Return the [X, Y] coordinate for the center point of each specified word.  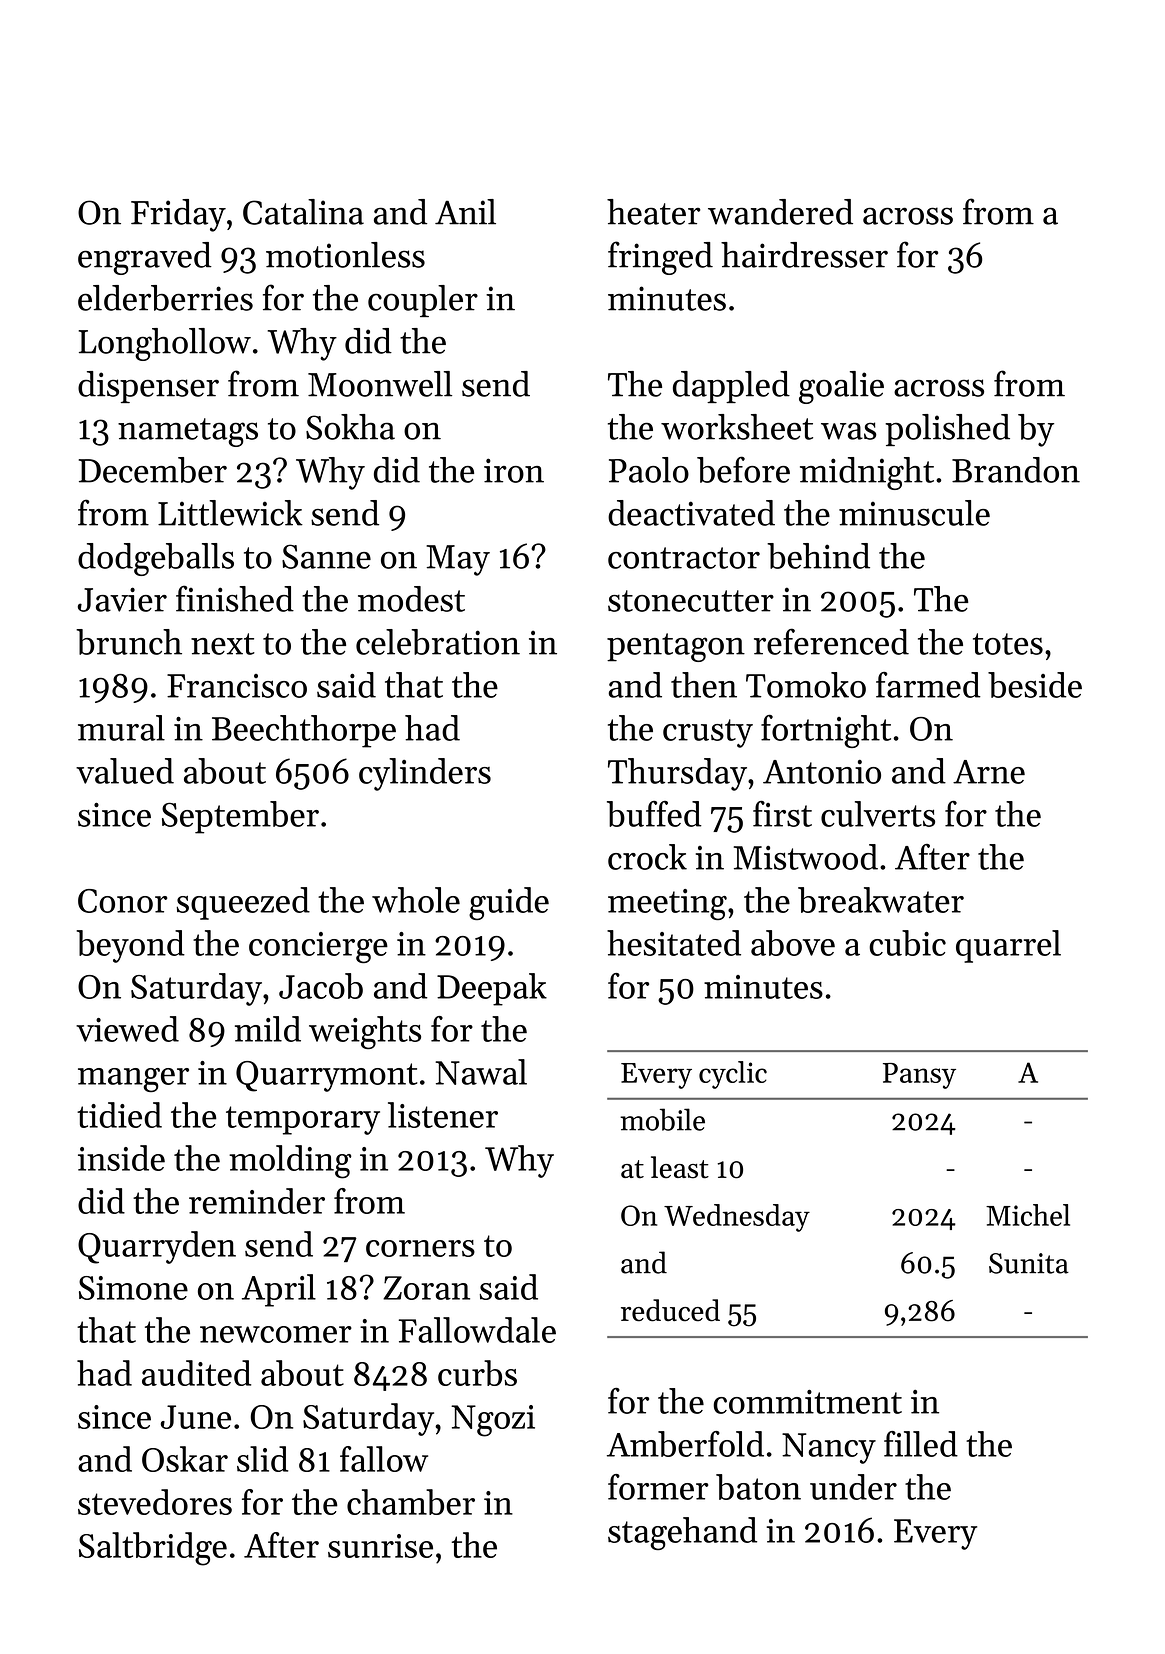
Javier [122, 599]
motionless [345, 255]
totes [1008, 644]
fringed [660, 258]
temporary [303, 1120]
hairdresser [804, 255]
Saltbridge [153, 1549]
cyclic [733, 1075]
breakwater [881, 900]
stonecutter [691, 601]
